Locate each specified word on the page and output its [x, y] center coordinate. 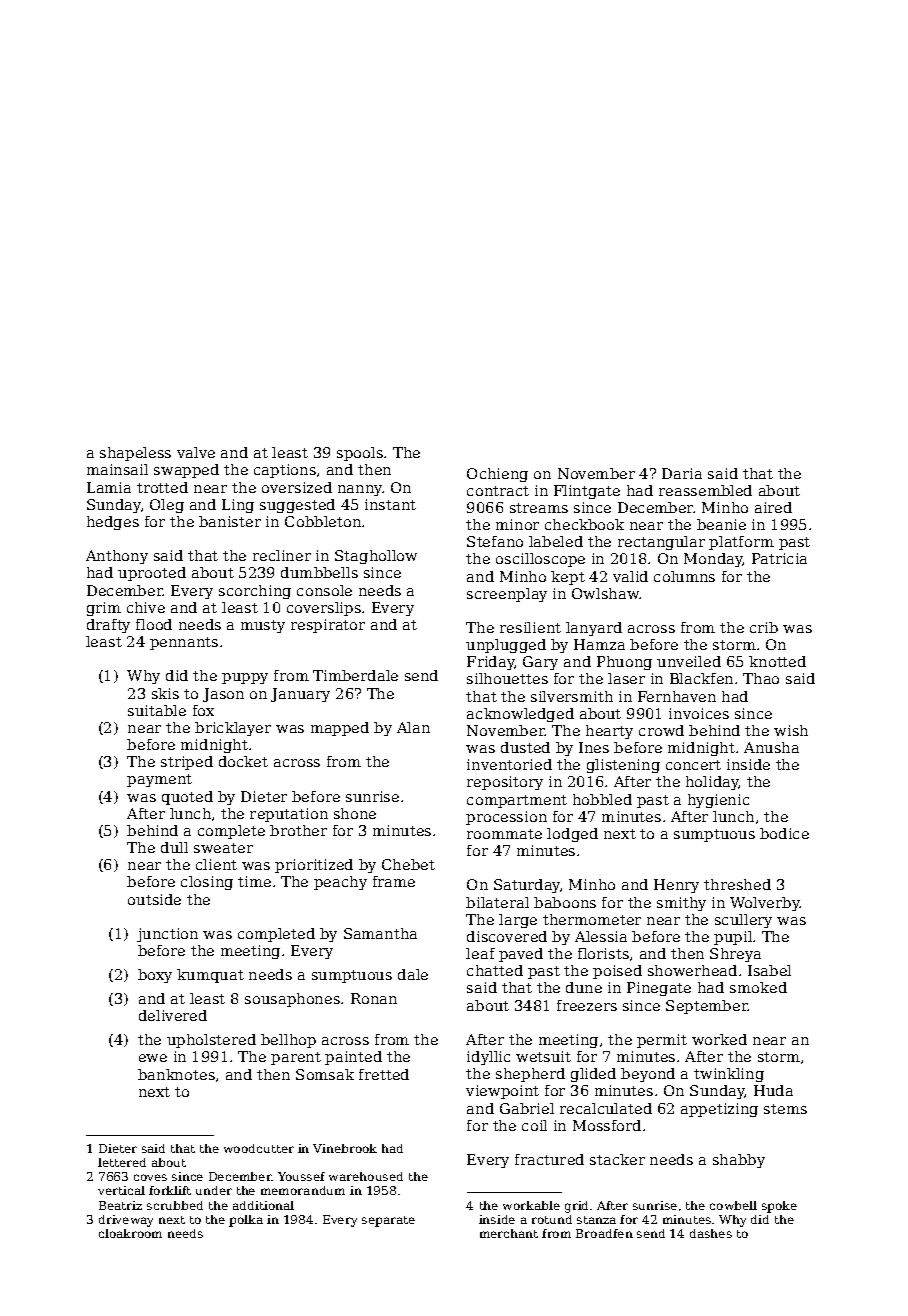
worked [719, 1039]
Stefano [495, 541]
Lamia [109, 487]
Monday [713, 560]
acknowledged [520, 715]
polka [246, 1221]
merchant [509, 1233]
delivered [173, 1015]
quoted [187, 798]
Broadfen [604, 1233]
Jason [223, 695]
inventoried [509, 764]
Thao [761, 678]
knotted [777, 661]
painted [353, 1058]
